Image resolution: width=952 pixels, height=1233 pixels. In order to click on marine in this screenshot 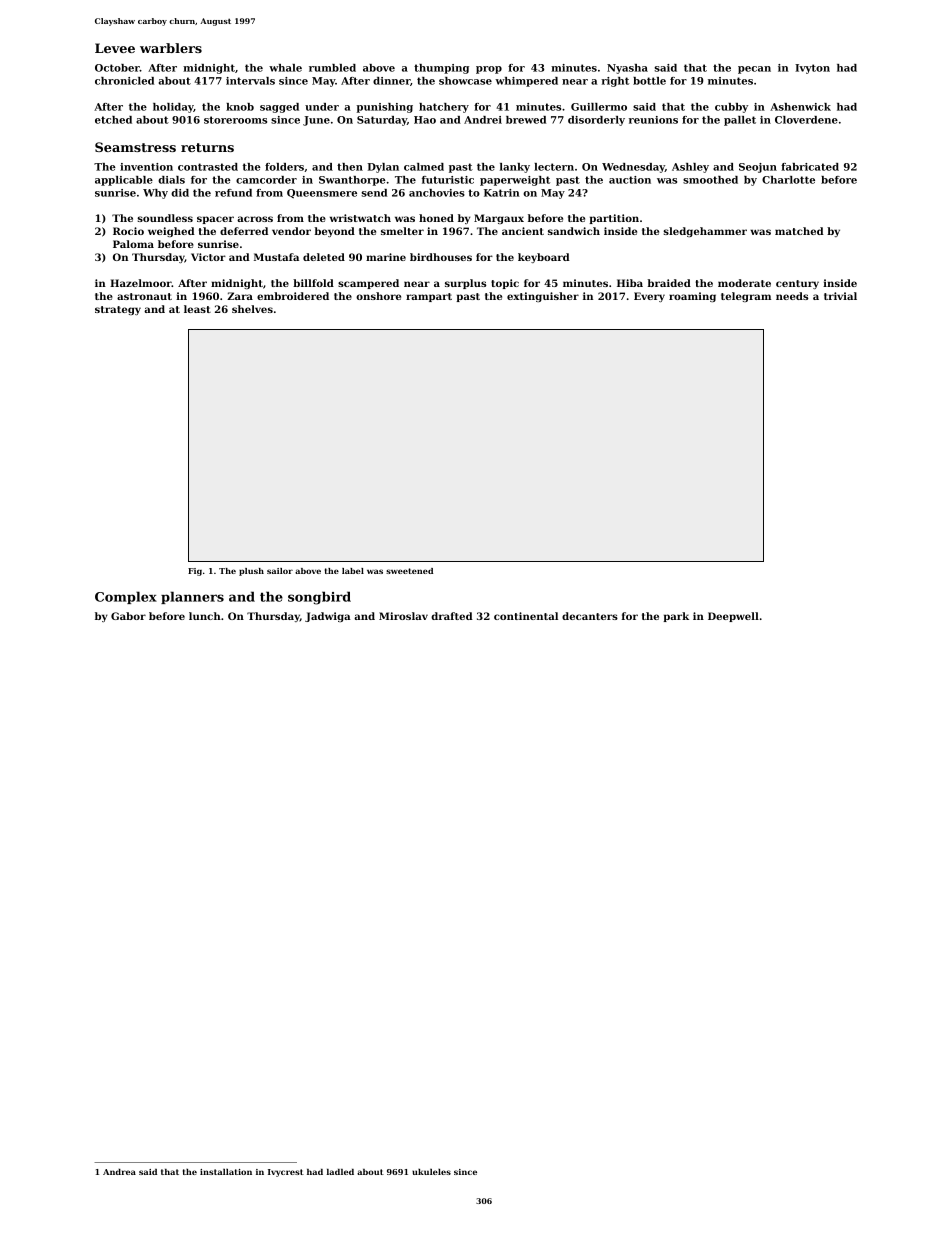, I will do `click(386, 257)`.
